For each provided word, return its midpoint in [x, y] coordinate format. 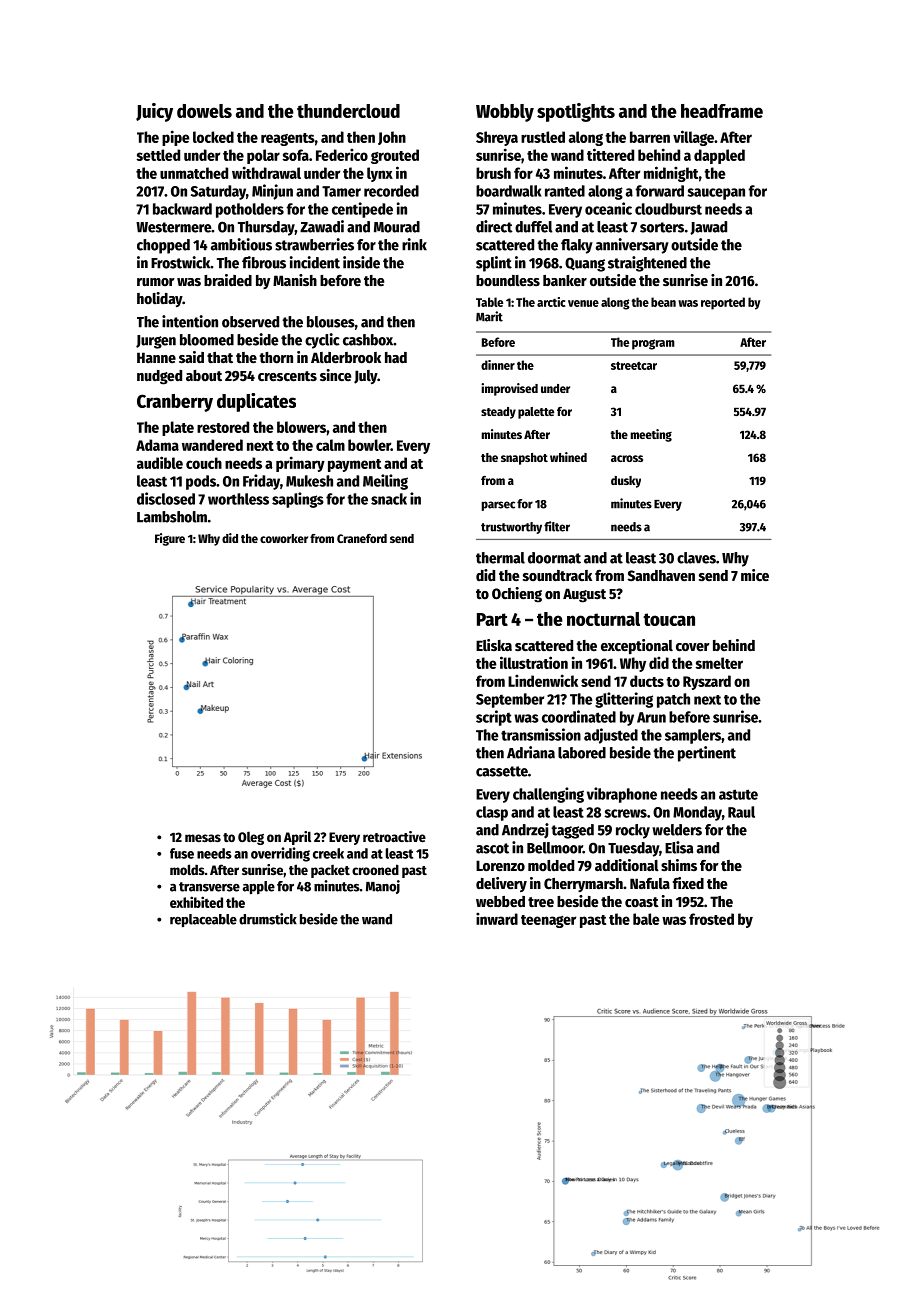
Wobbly [505, 113]
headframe [722, 111]
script [494, 718]
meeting [651, 435]
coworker [284, 538]
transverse [209, 887]
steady [498, 413]
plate [178, 428]
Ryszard [707, 682]
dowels [204, 111]
